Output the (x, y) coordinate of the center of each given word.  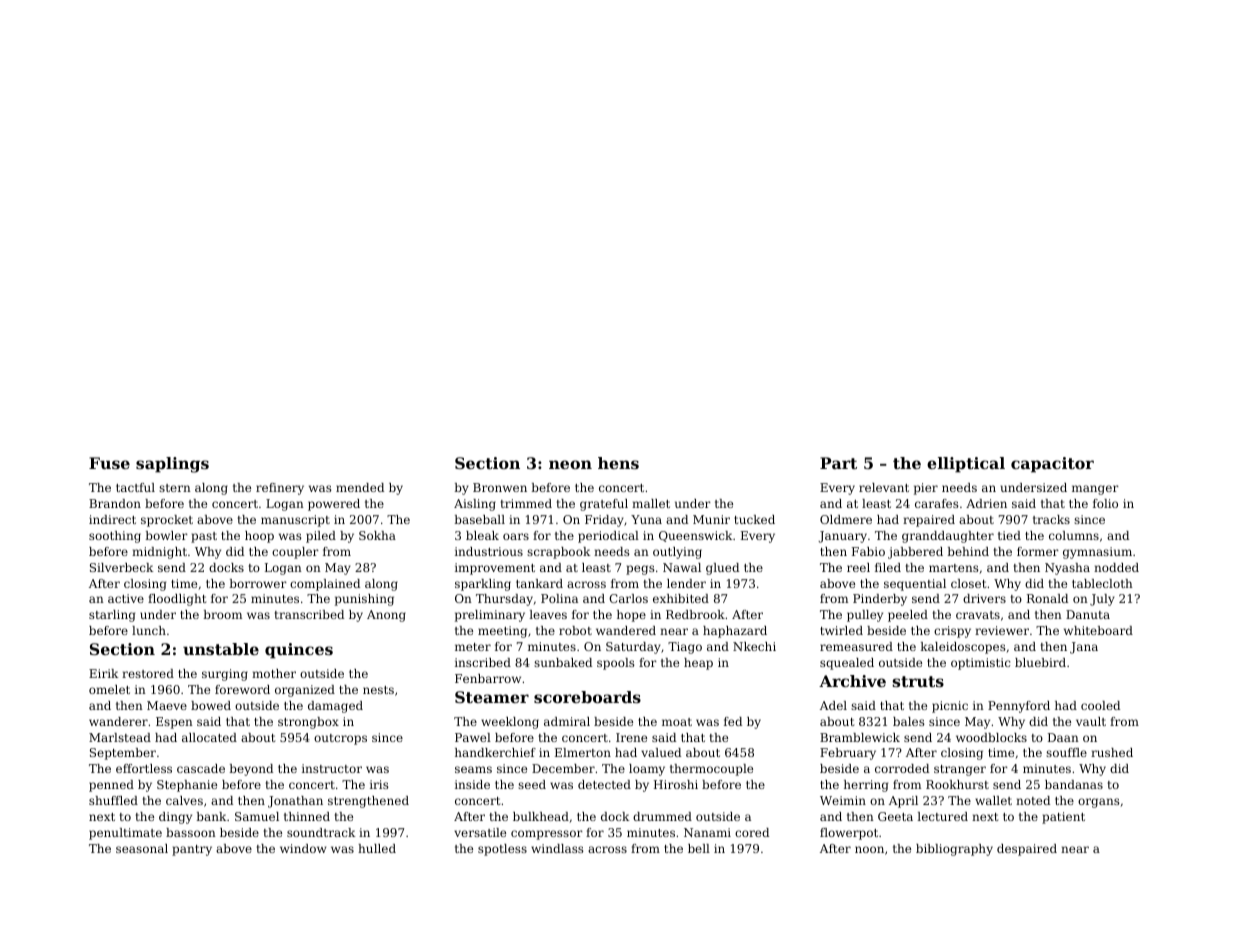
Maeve (167, 705)
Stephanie (187, 786)
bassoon (191, 832)
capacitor (1052, 465)
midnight (159, 553)
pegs (640, 570)
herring (866, 786)
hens (618, 463)
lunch (149, 630)
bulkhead (541, 816)
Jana (1084, 648)
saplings (172, 465)
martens (954, 568)
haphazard (735, 632)
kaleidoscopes (963, 648)
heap (698, 664)
